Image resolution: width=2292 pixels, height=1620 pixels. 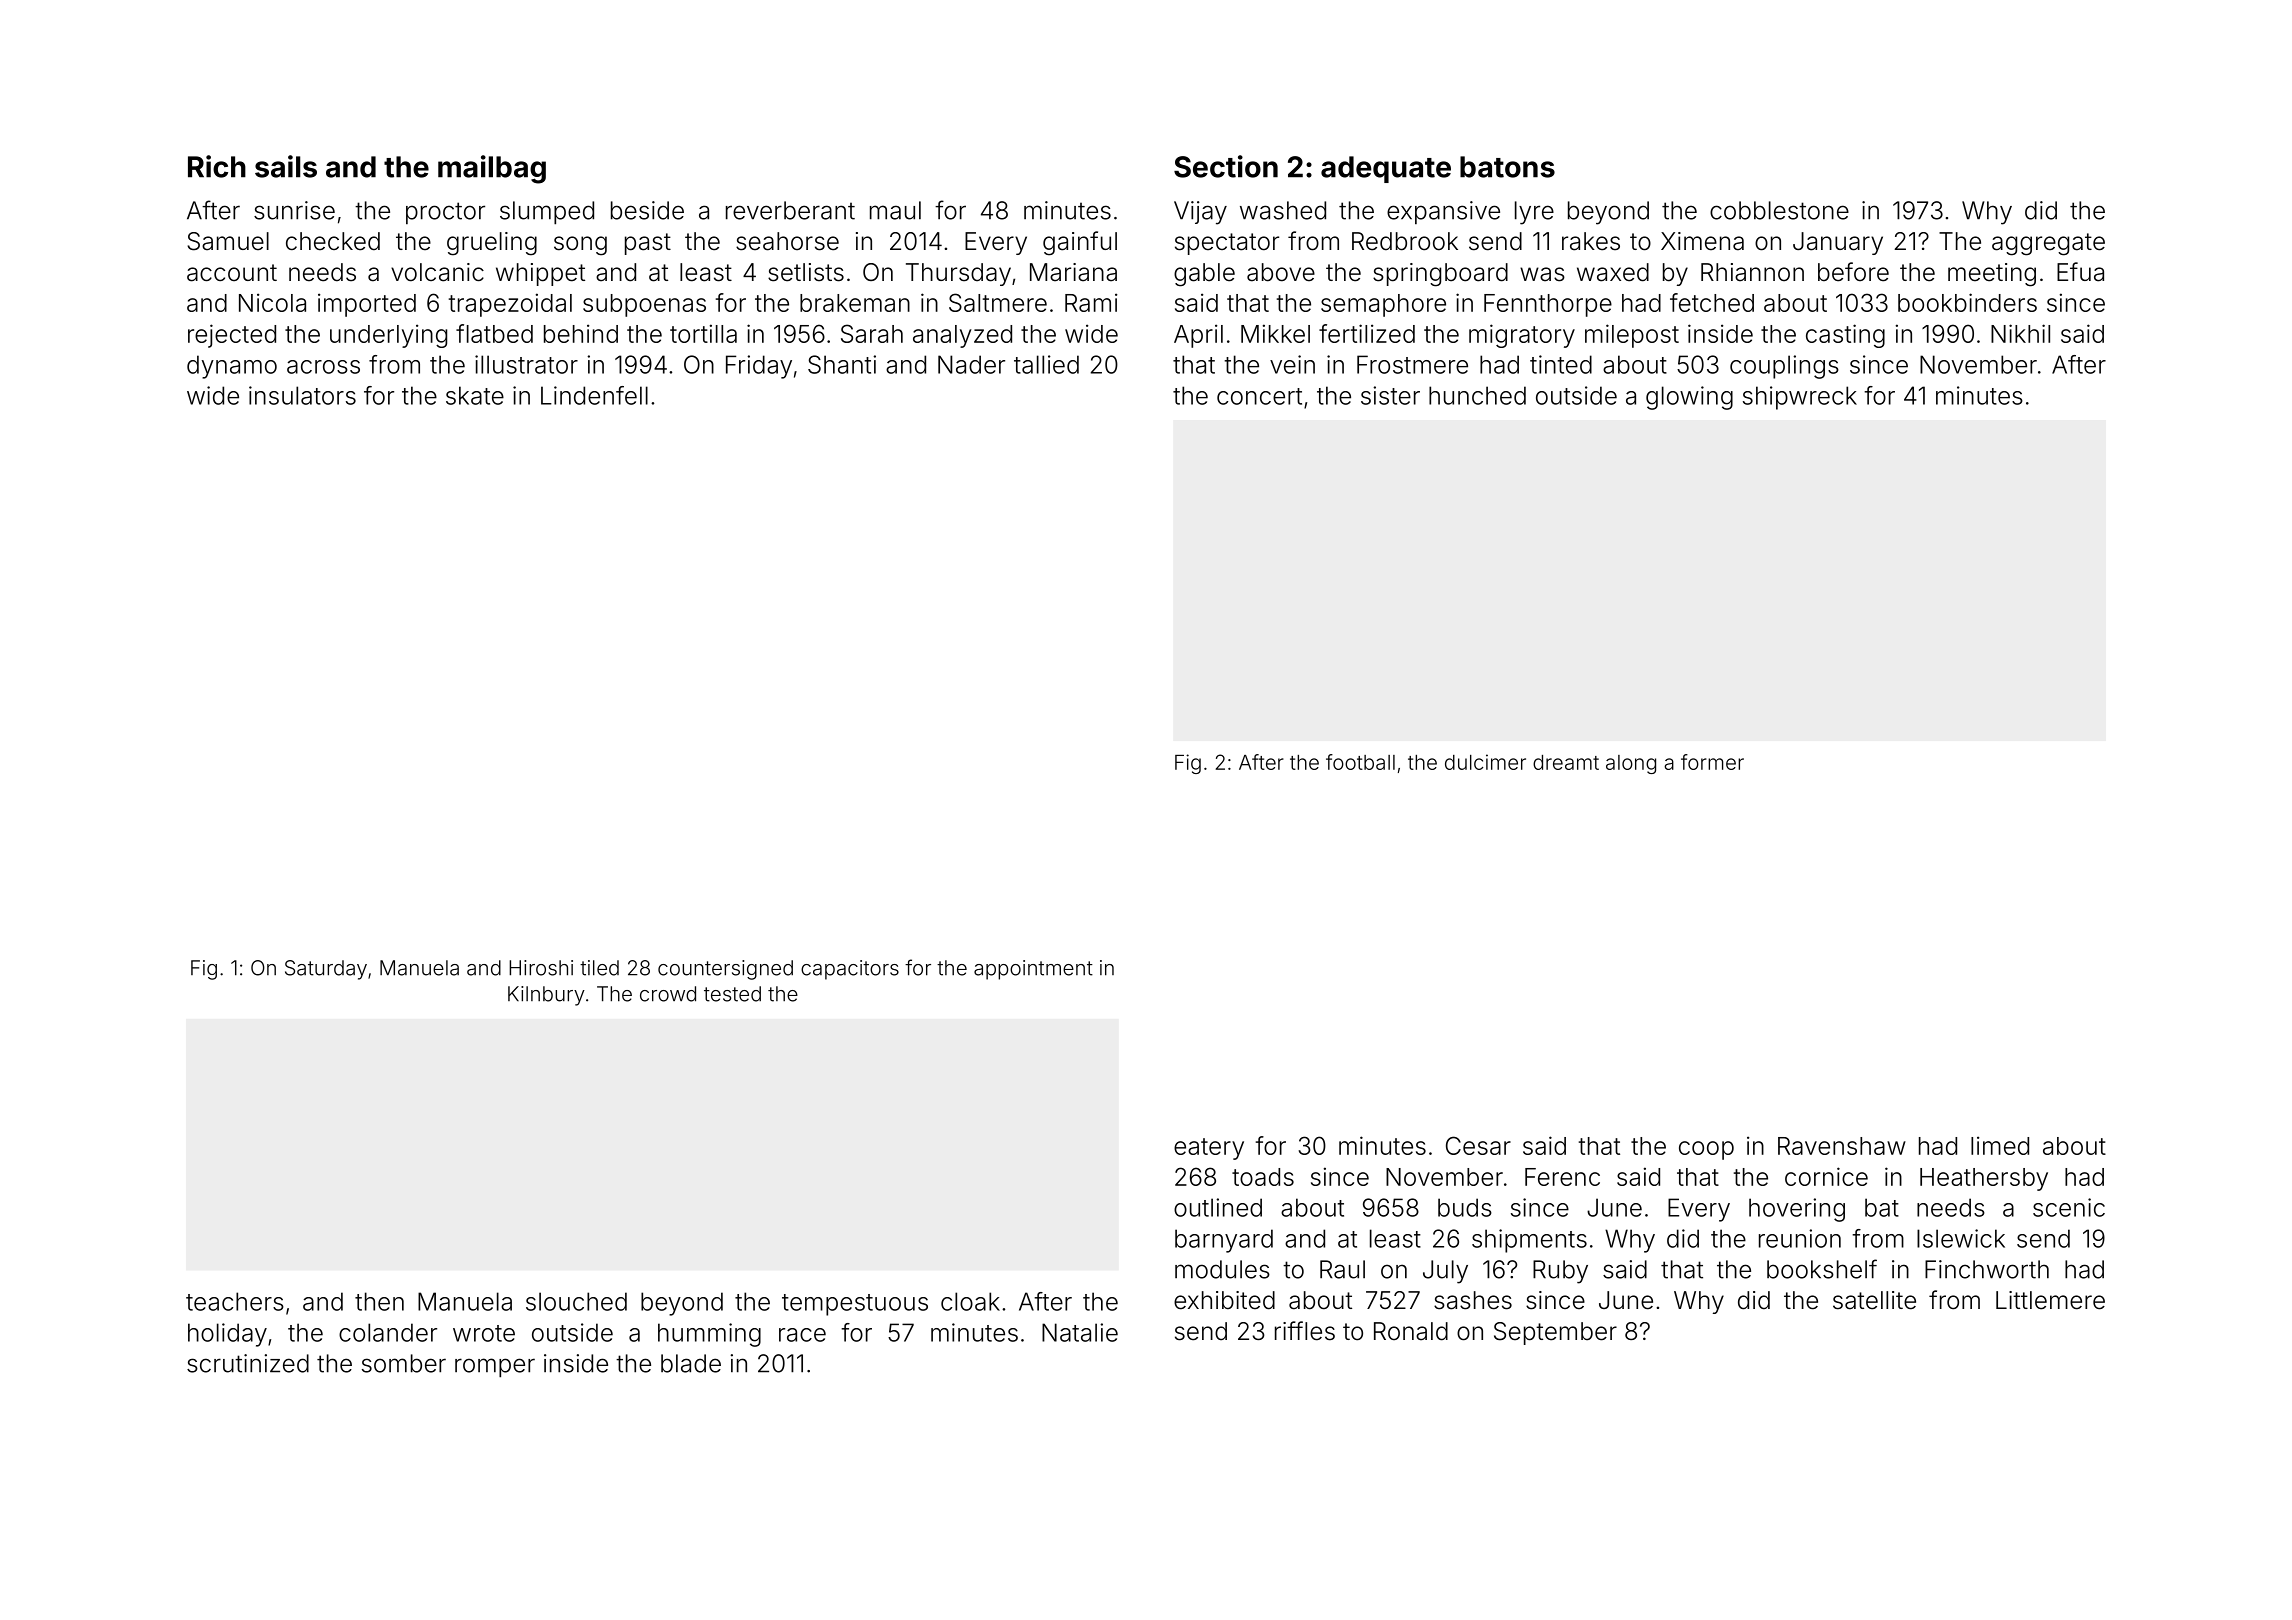 What do you see at coordinates (594, 395) in the image?
I see `Lindenfell` at bounding box center [594, 395].
